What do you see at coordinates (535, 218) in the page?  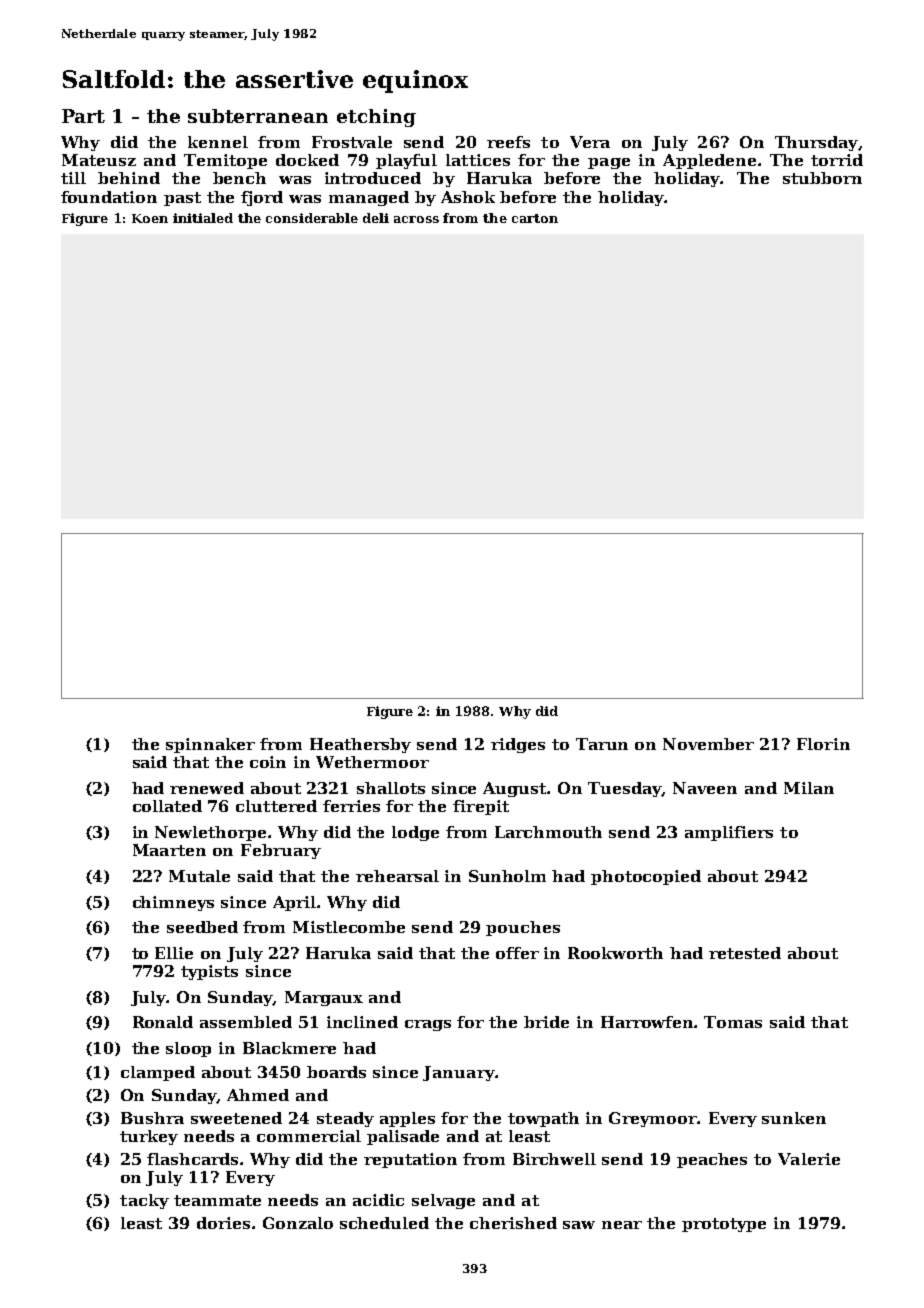 I see `carton` at bounding box center [535, 218].
